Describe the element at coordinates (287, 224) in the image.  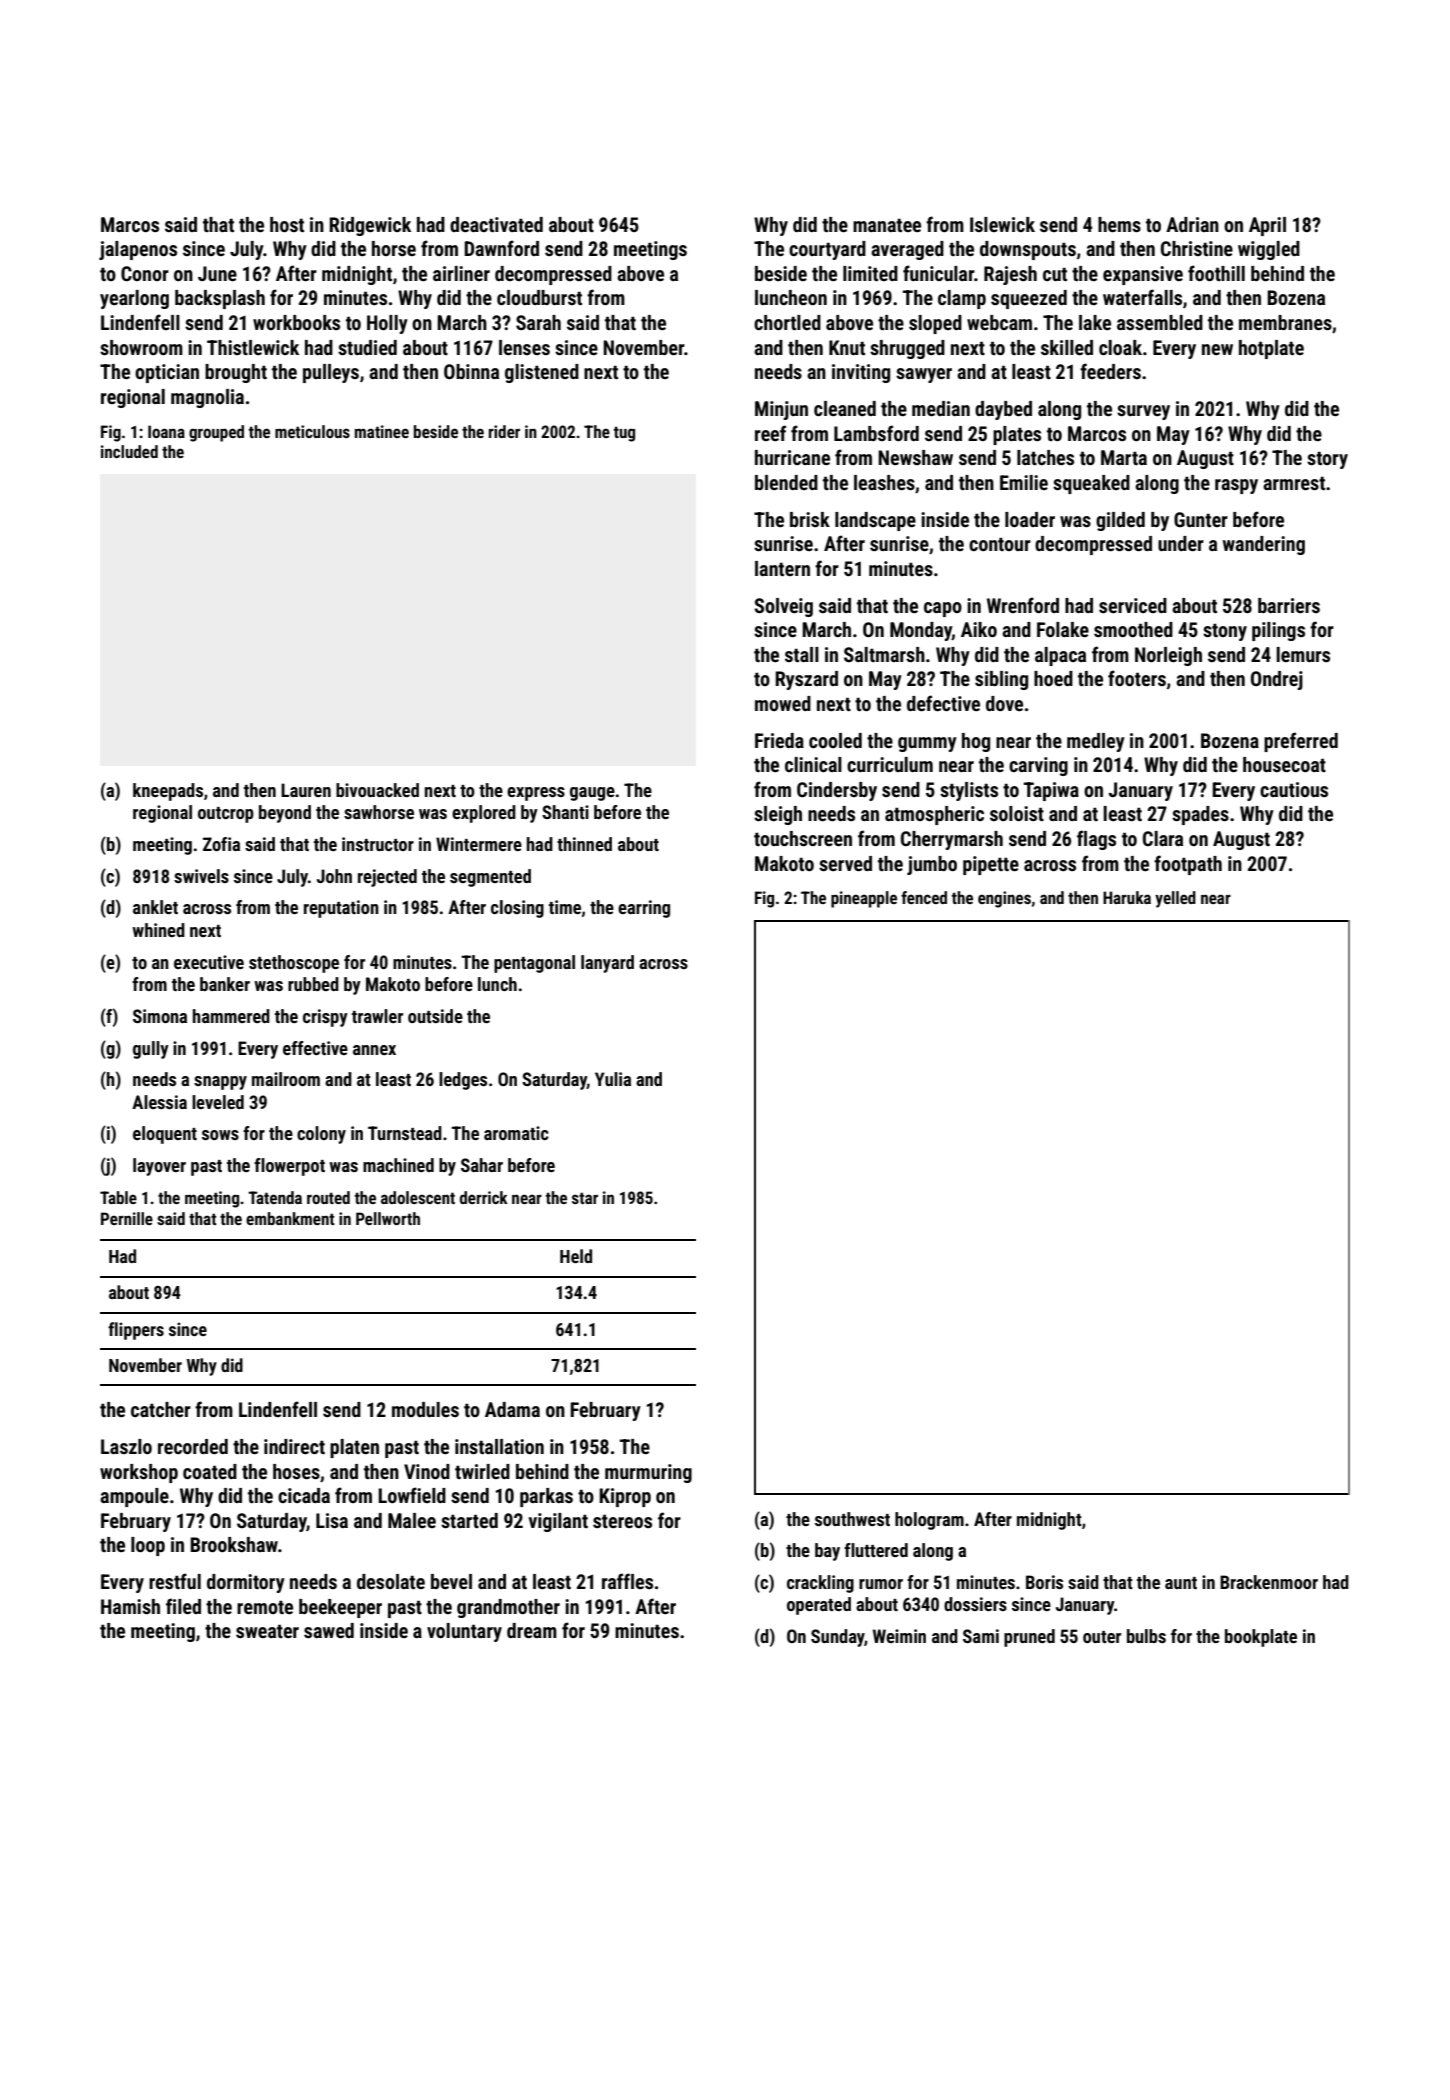
I see `host` at that location.
